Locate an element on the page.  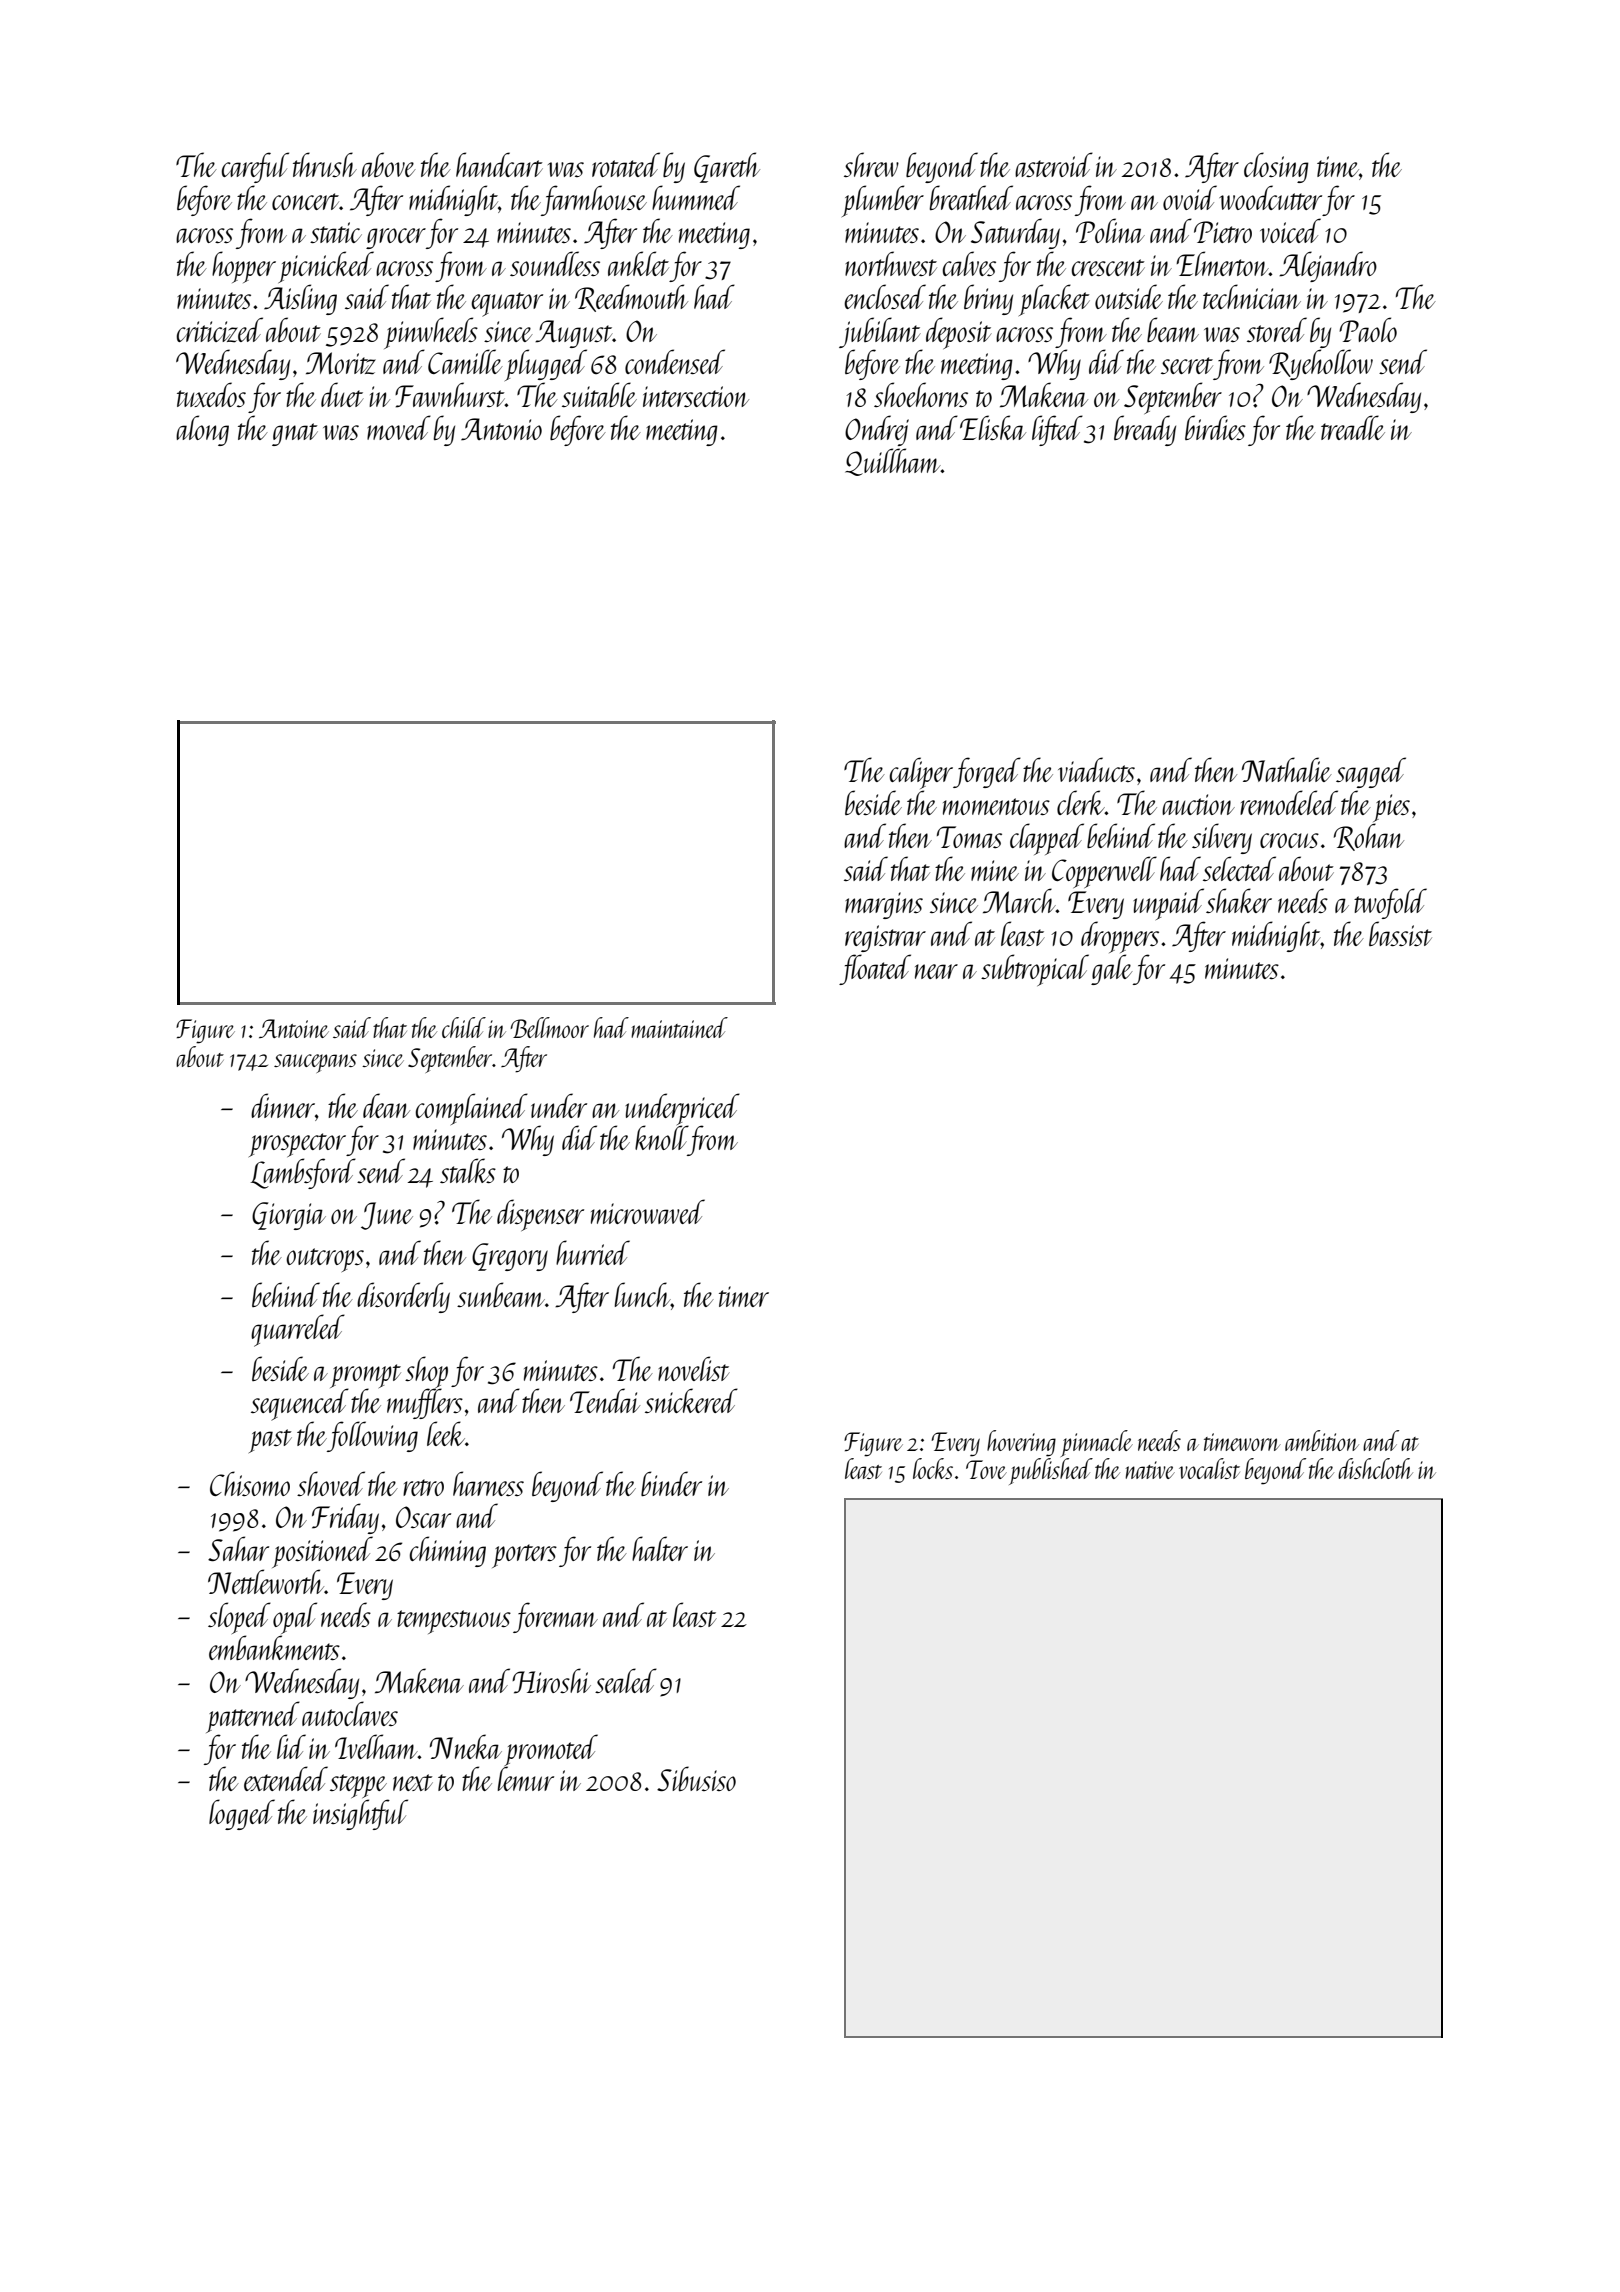
Antoine is located at coordinates (294, 1028).
